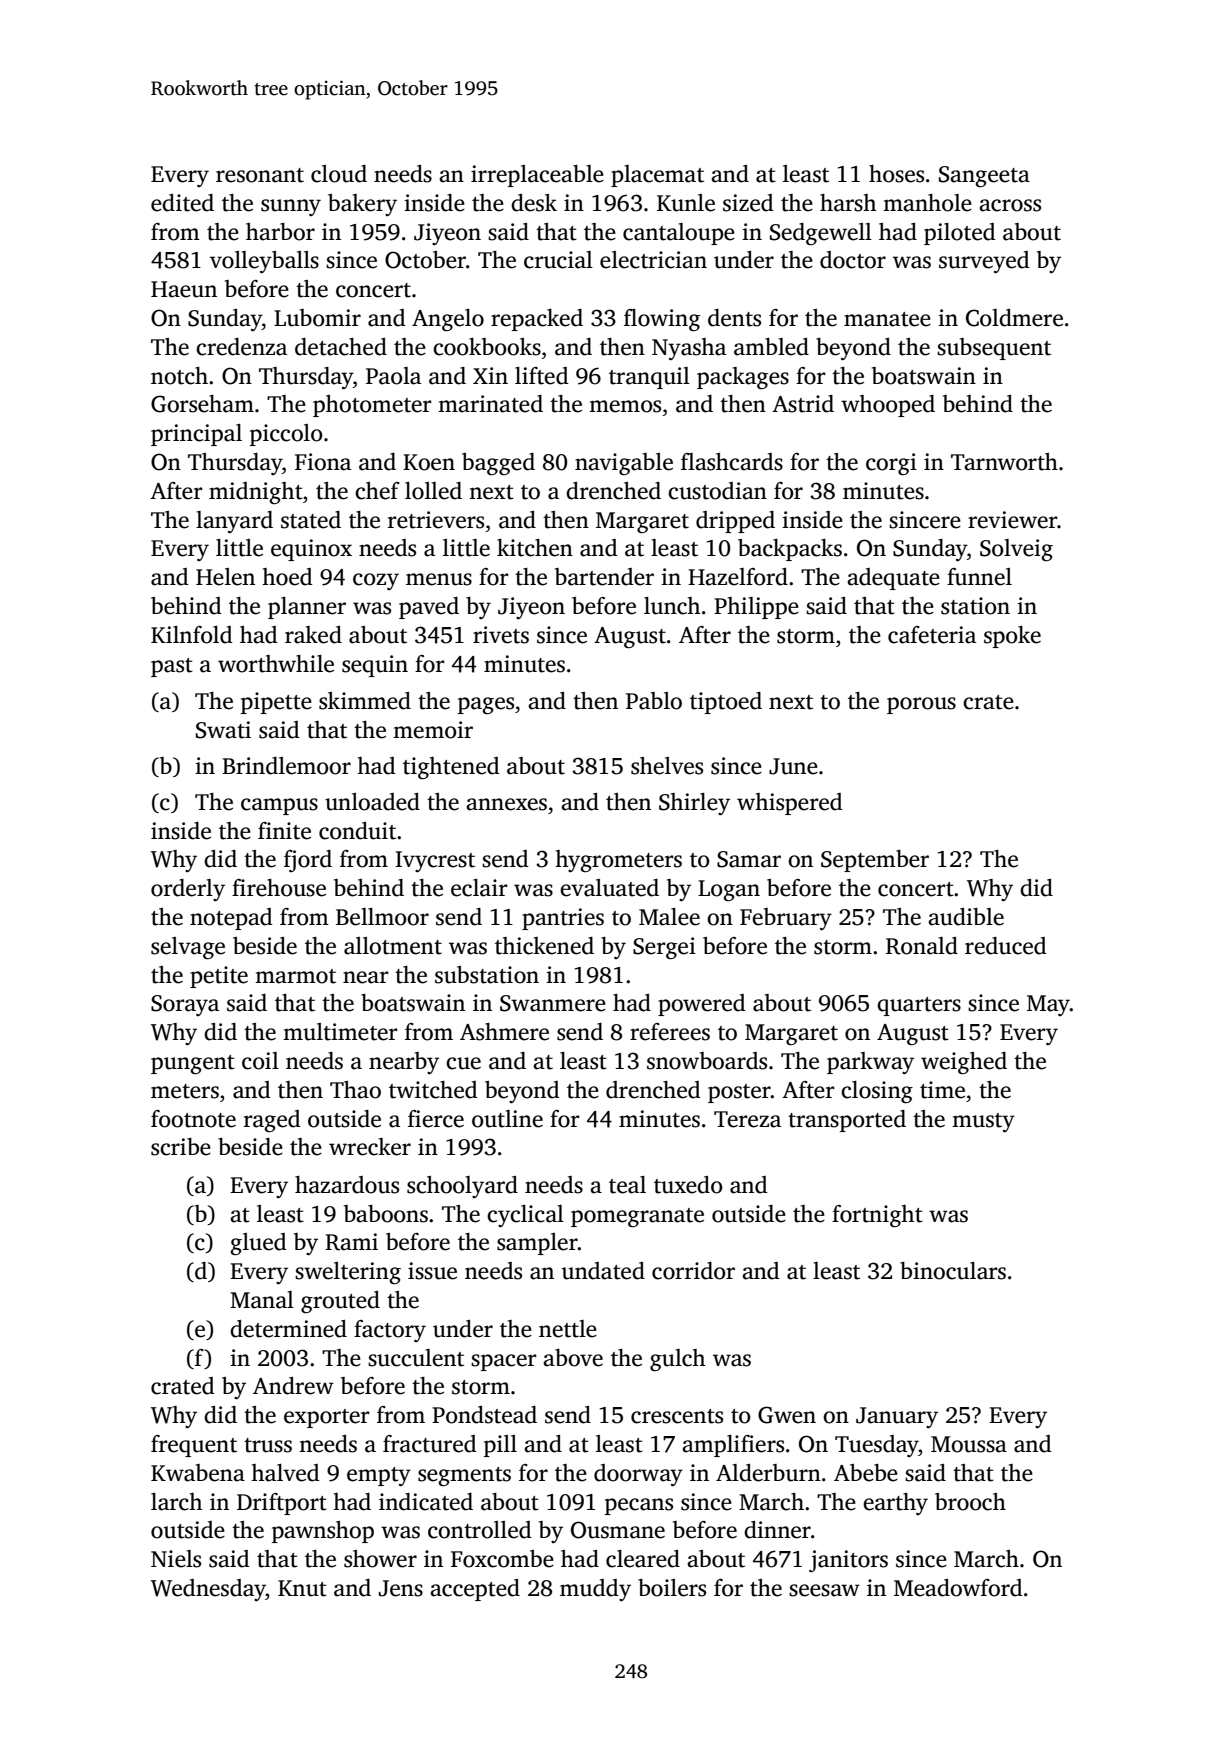 Image resolution: width=1229 pixels, height=1738 pixels. What do you see at coordinates (537, 176) in the screenshot?
I see `irreplaceable` at bounding box center [537, 176].
